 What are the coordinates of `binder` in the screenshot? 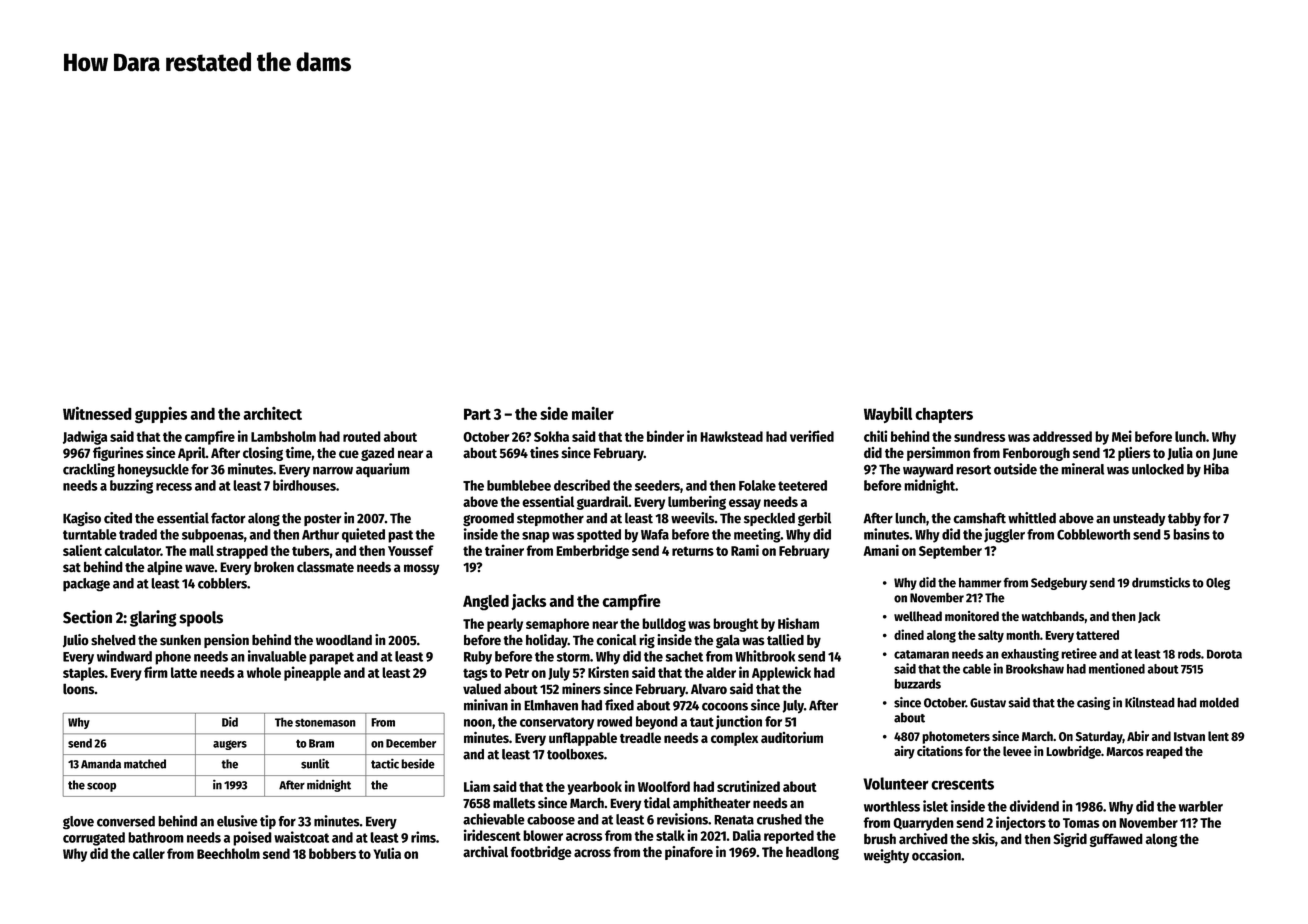 It's located at (665, 436).
